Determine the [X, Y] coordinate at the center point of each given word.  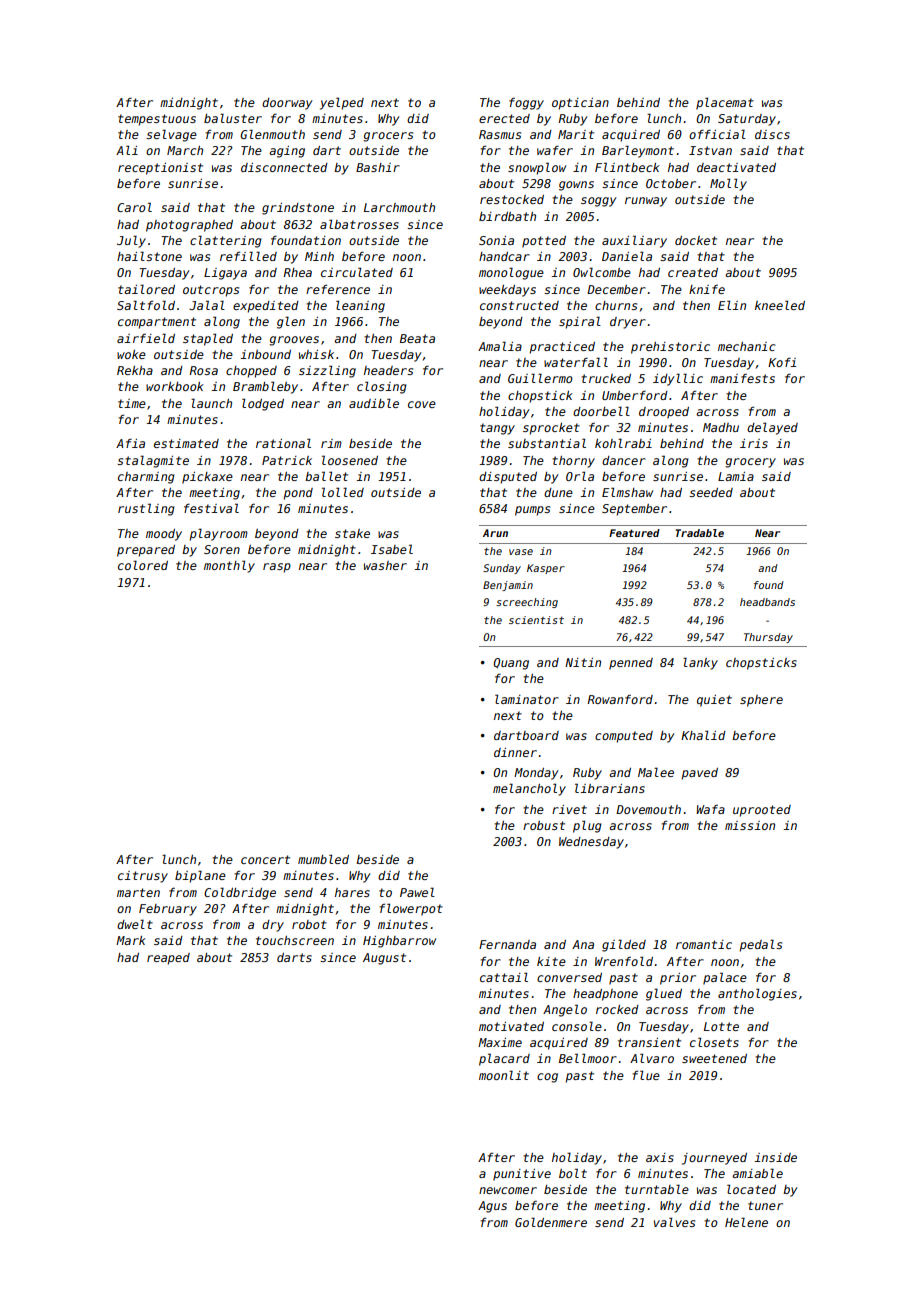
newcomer [508, 1190]
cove [422, 404]
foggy [526, 104]
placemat [725, 103]
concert [265, 859]
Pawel [417, 892]
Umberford [635, 395]
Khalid [703, 735]
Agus [492, 1207]
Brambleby [265, 387]
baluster [233, 118]
